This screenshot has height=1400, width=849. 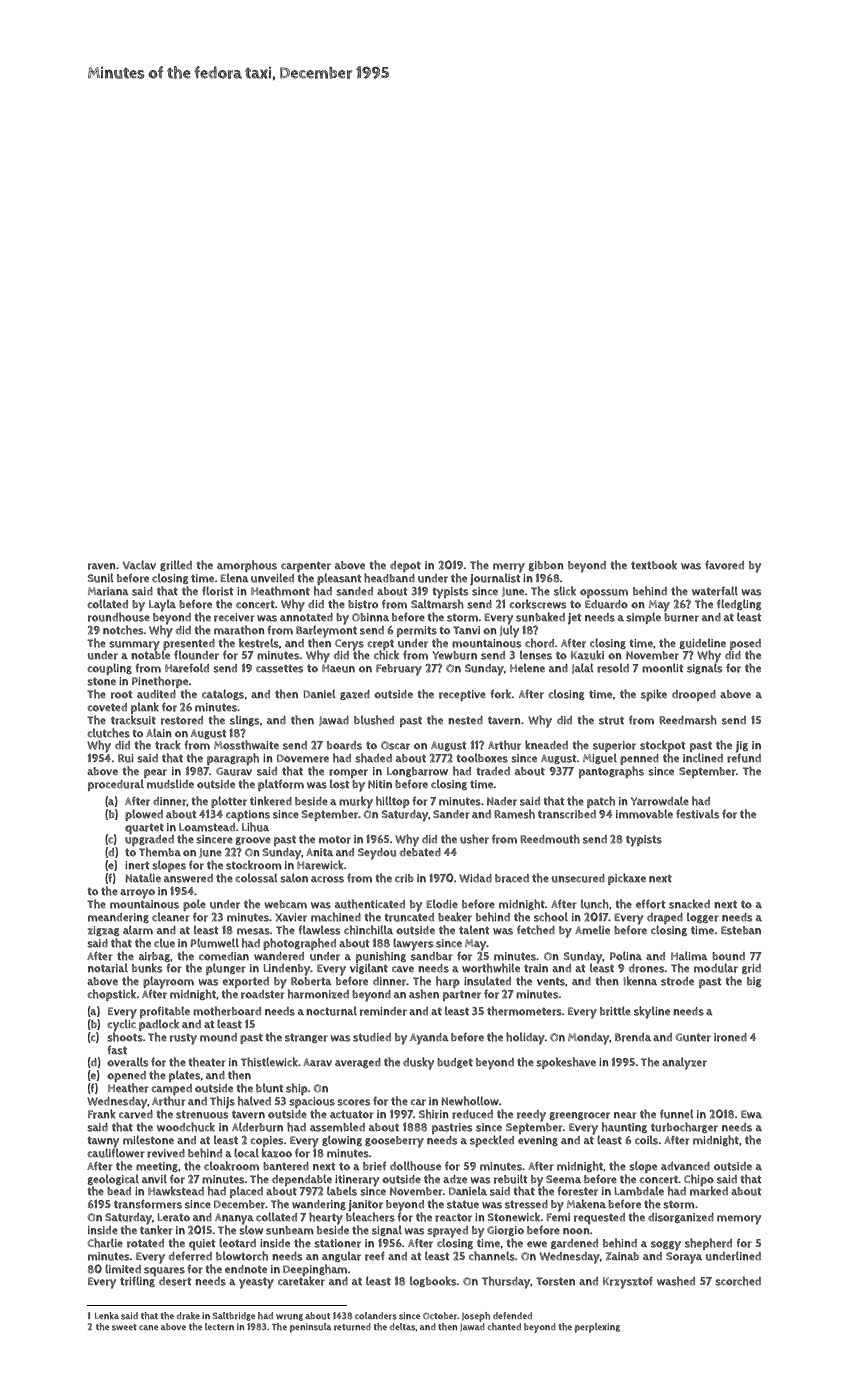 I want to click on Ikenna, so click(x=640, y=981).
